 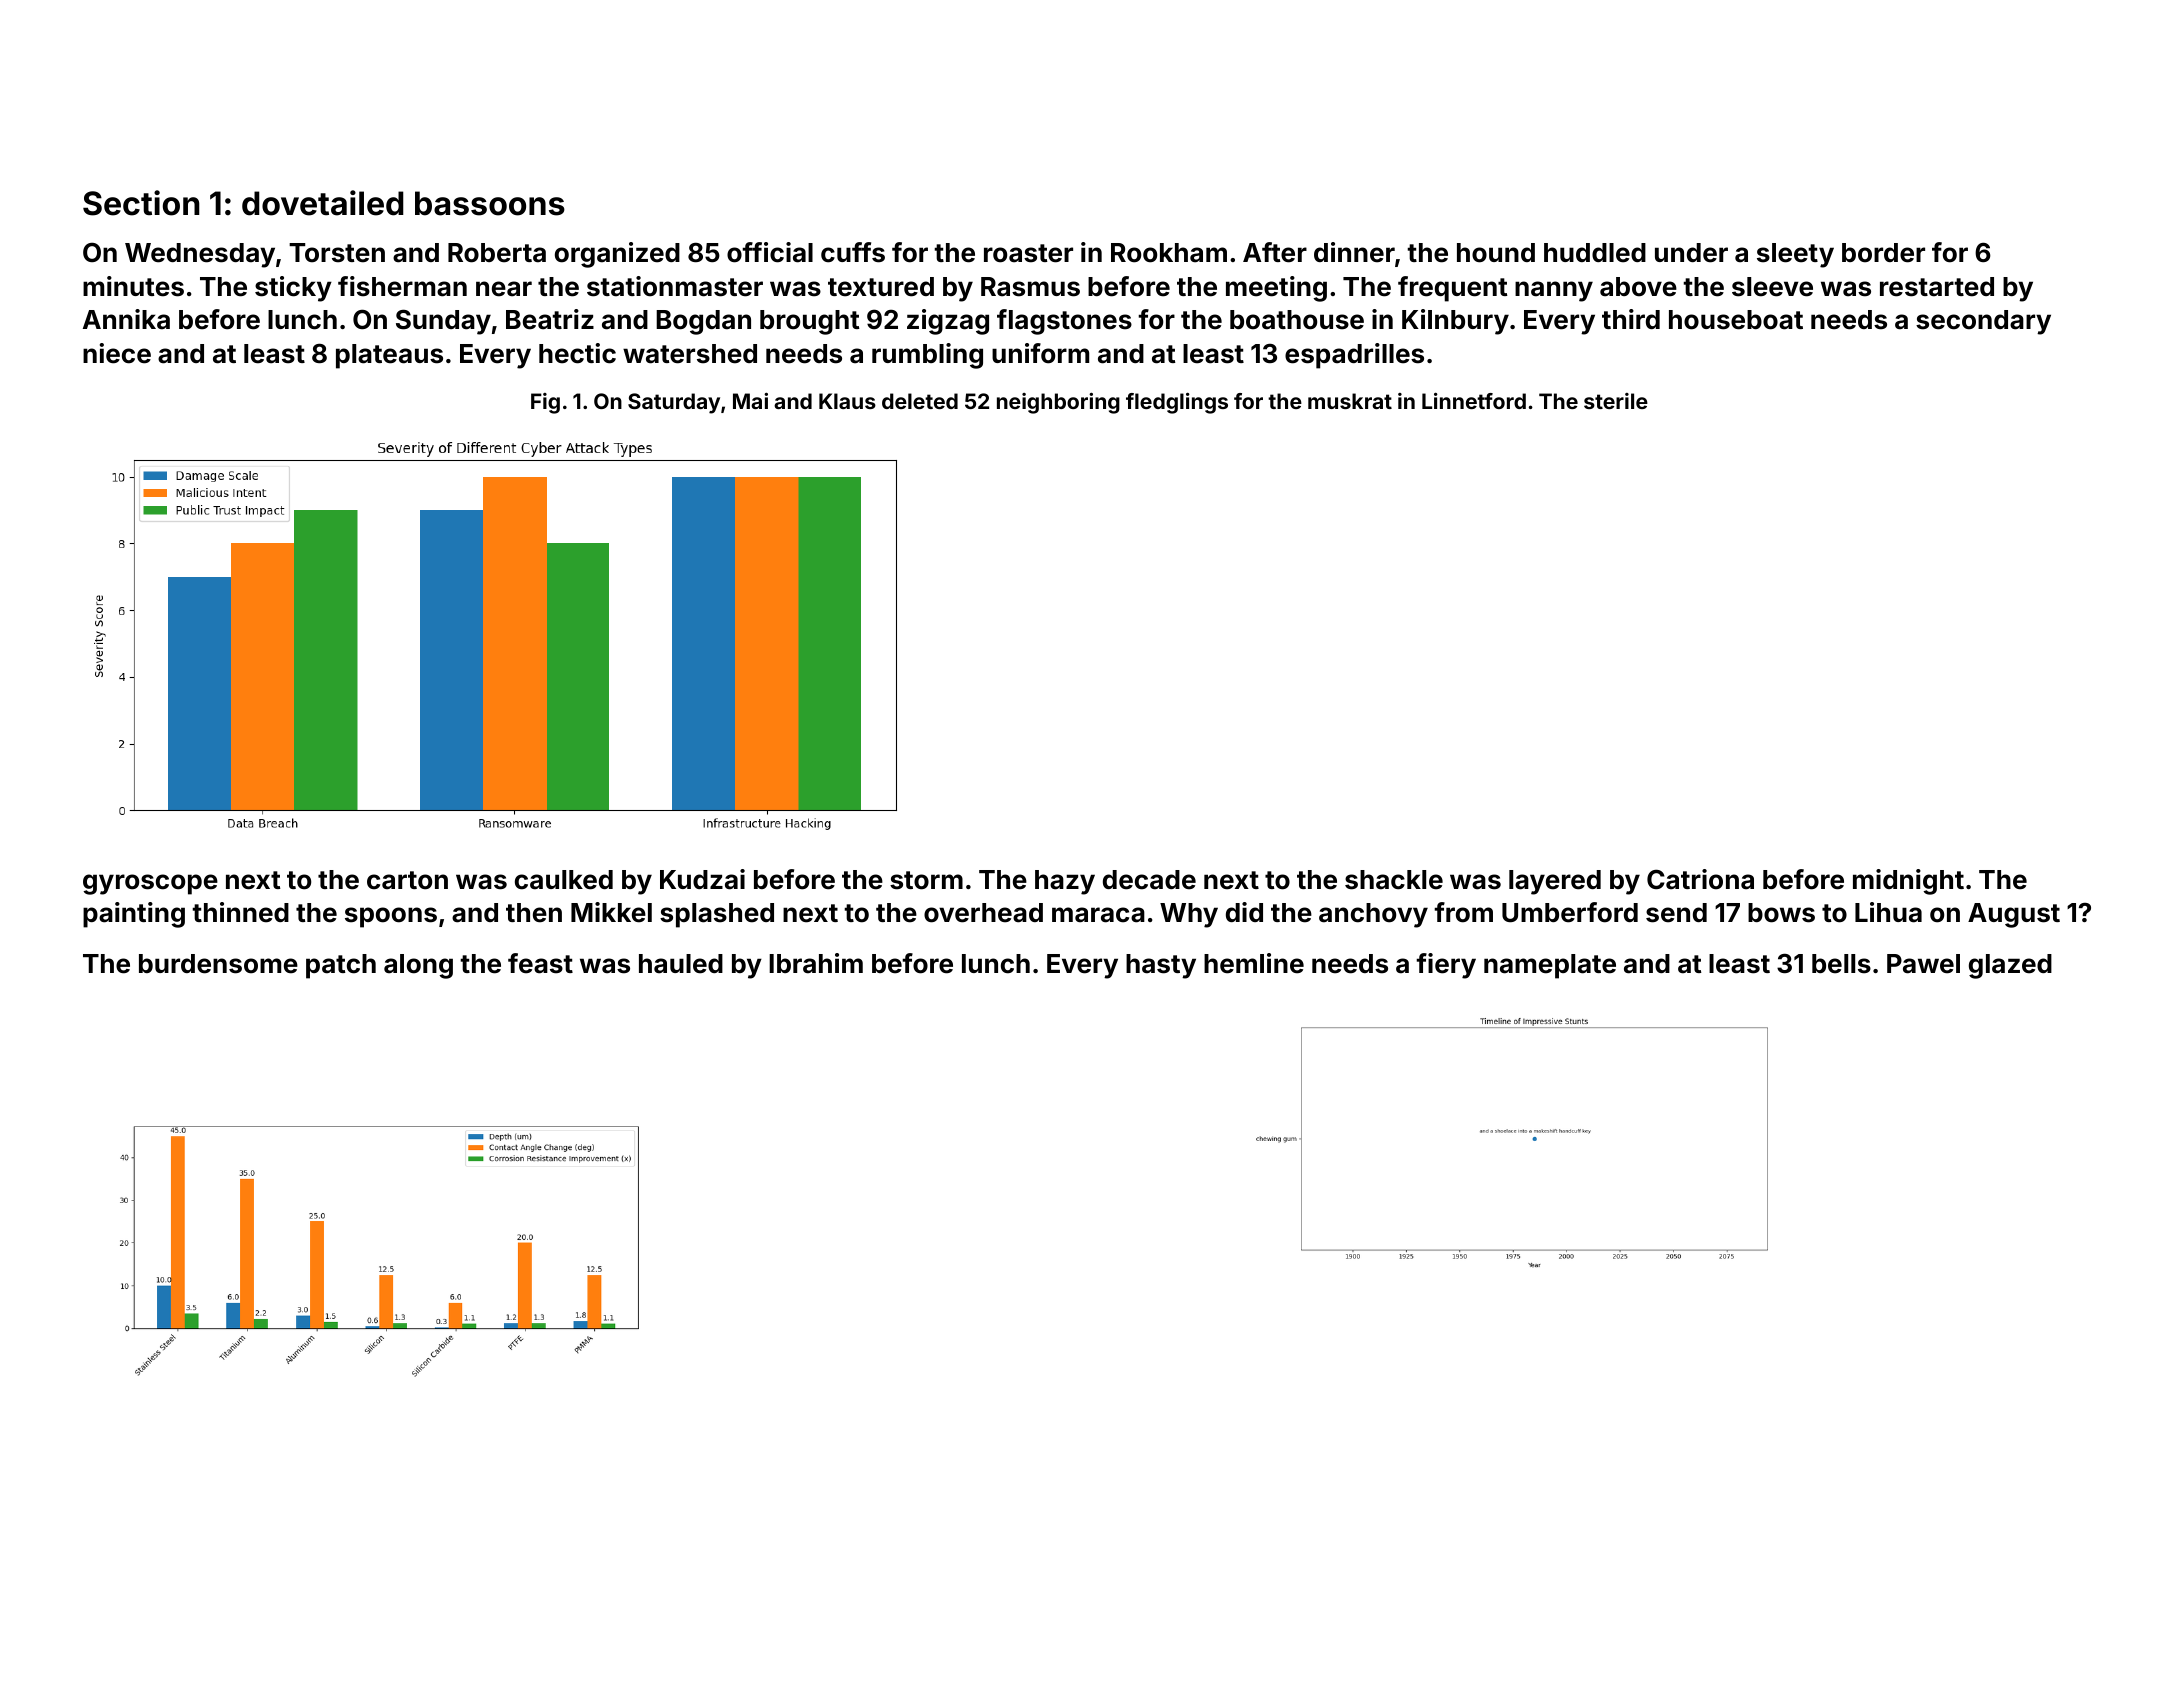 I want to click on Section, so click(x=141, y=203).
